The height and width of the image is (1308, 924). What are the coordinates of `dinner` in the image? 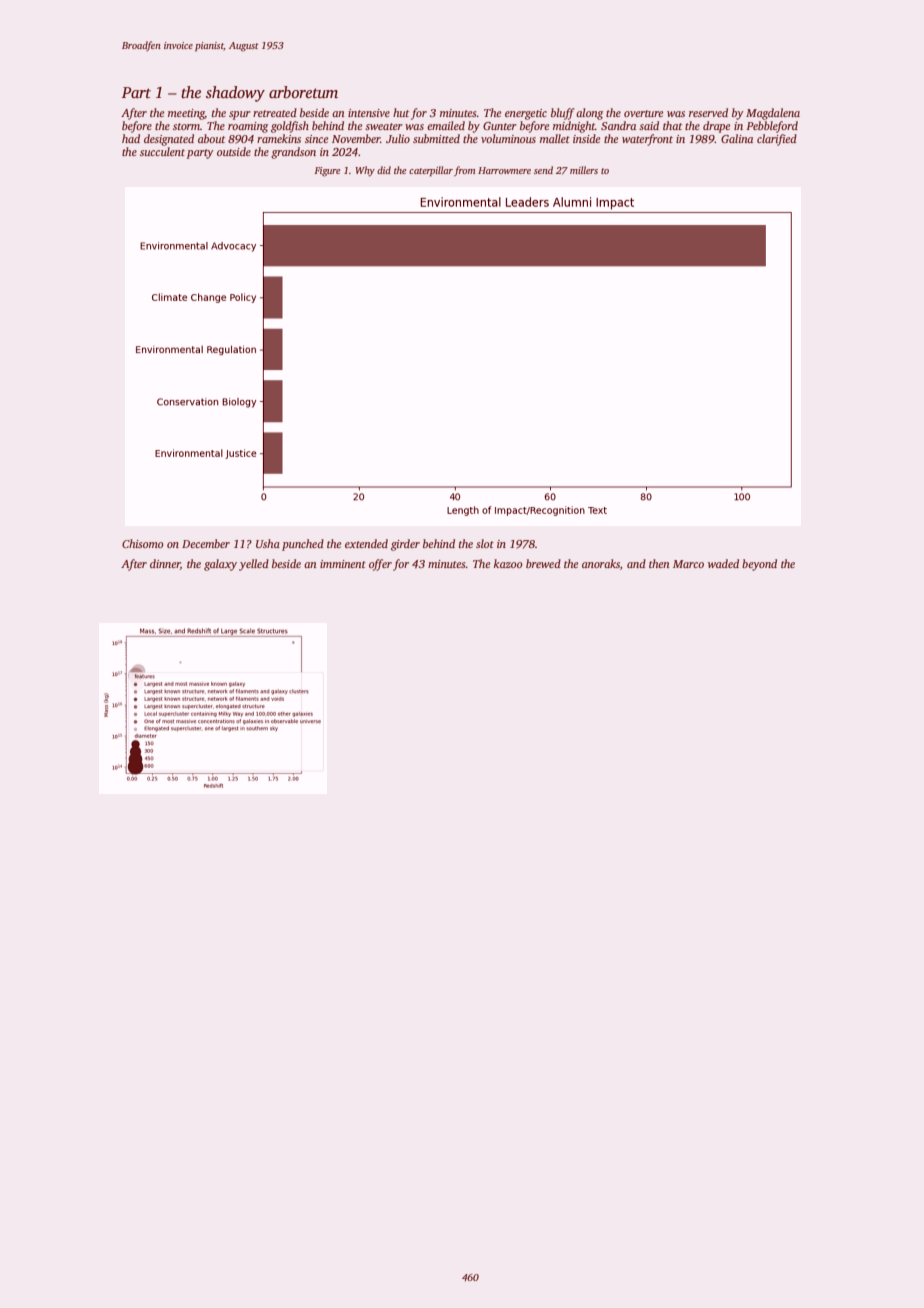 It's located at (165, 564).
